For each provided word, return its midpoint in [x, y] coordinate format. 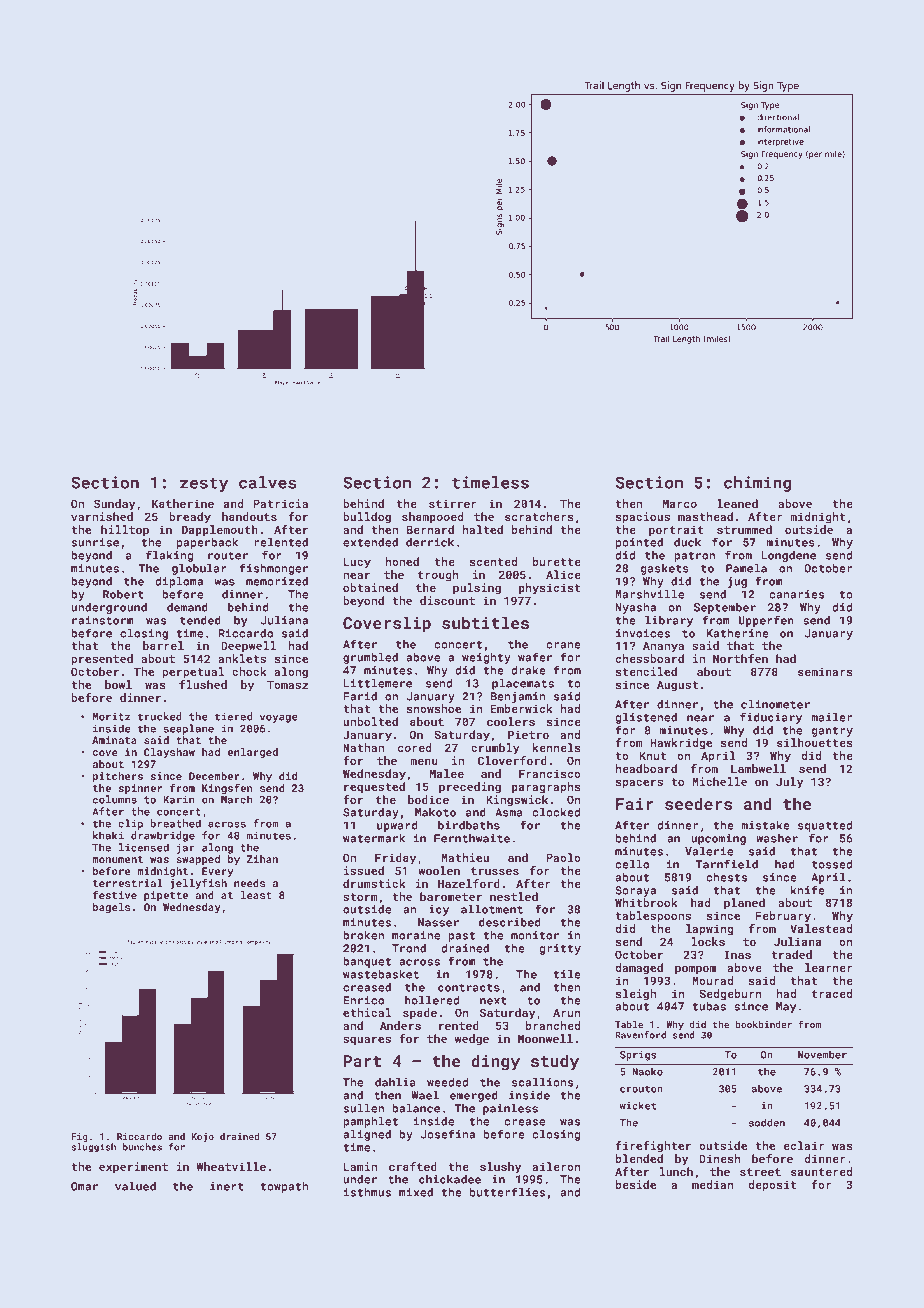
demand [187, 607]
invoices [643, 633]
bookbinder [764, 1024]
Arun [567, 1012]
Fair [635, 804]
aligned [367, 1135]
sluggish [93, 1148]
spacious [643, 518]
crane [563, 645]
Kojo [202, 1137]
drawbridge [163, 836]
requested [374, 788]
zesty [204, 484]
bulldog [367, 518]
